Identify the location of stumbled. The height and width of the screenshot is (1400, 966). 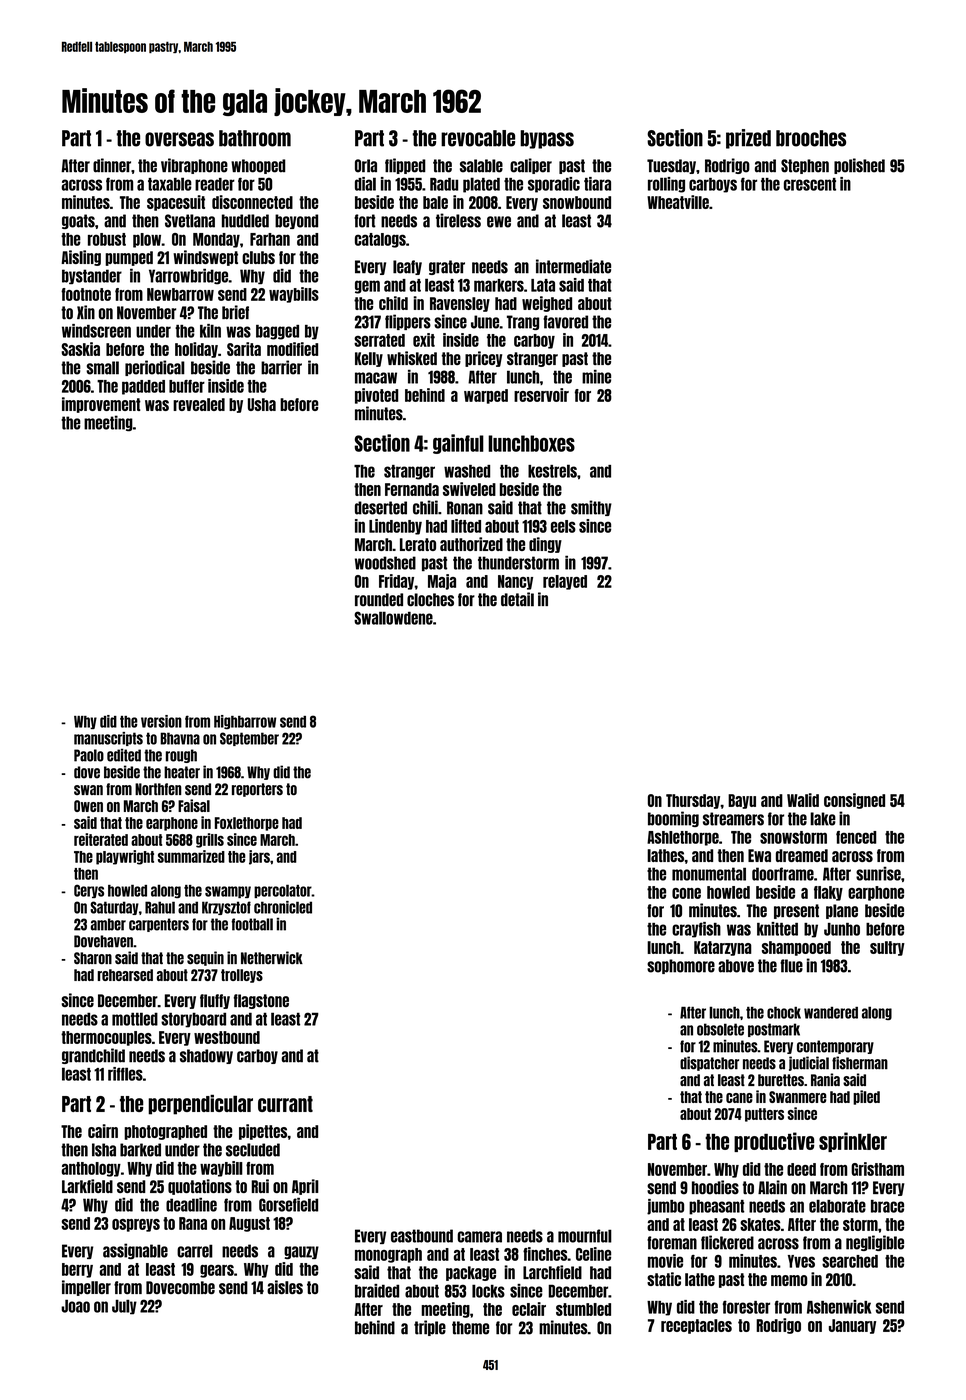
(583, 1309).
